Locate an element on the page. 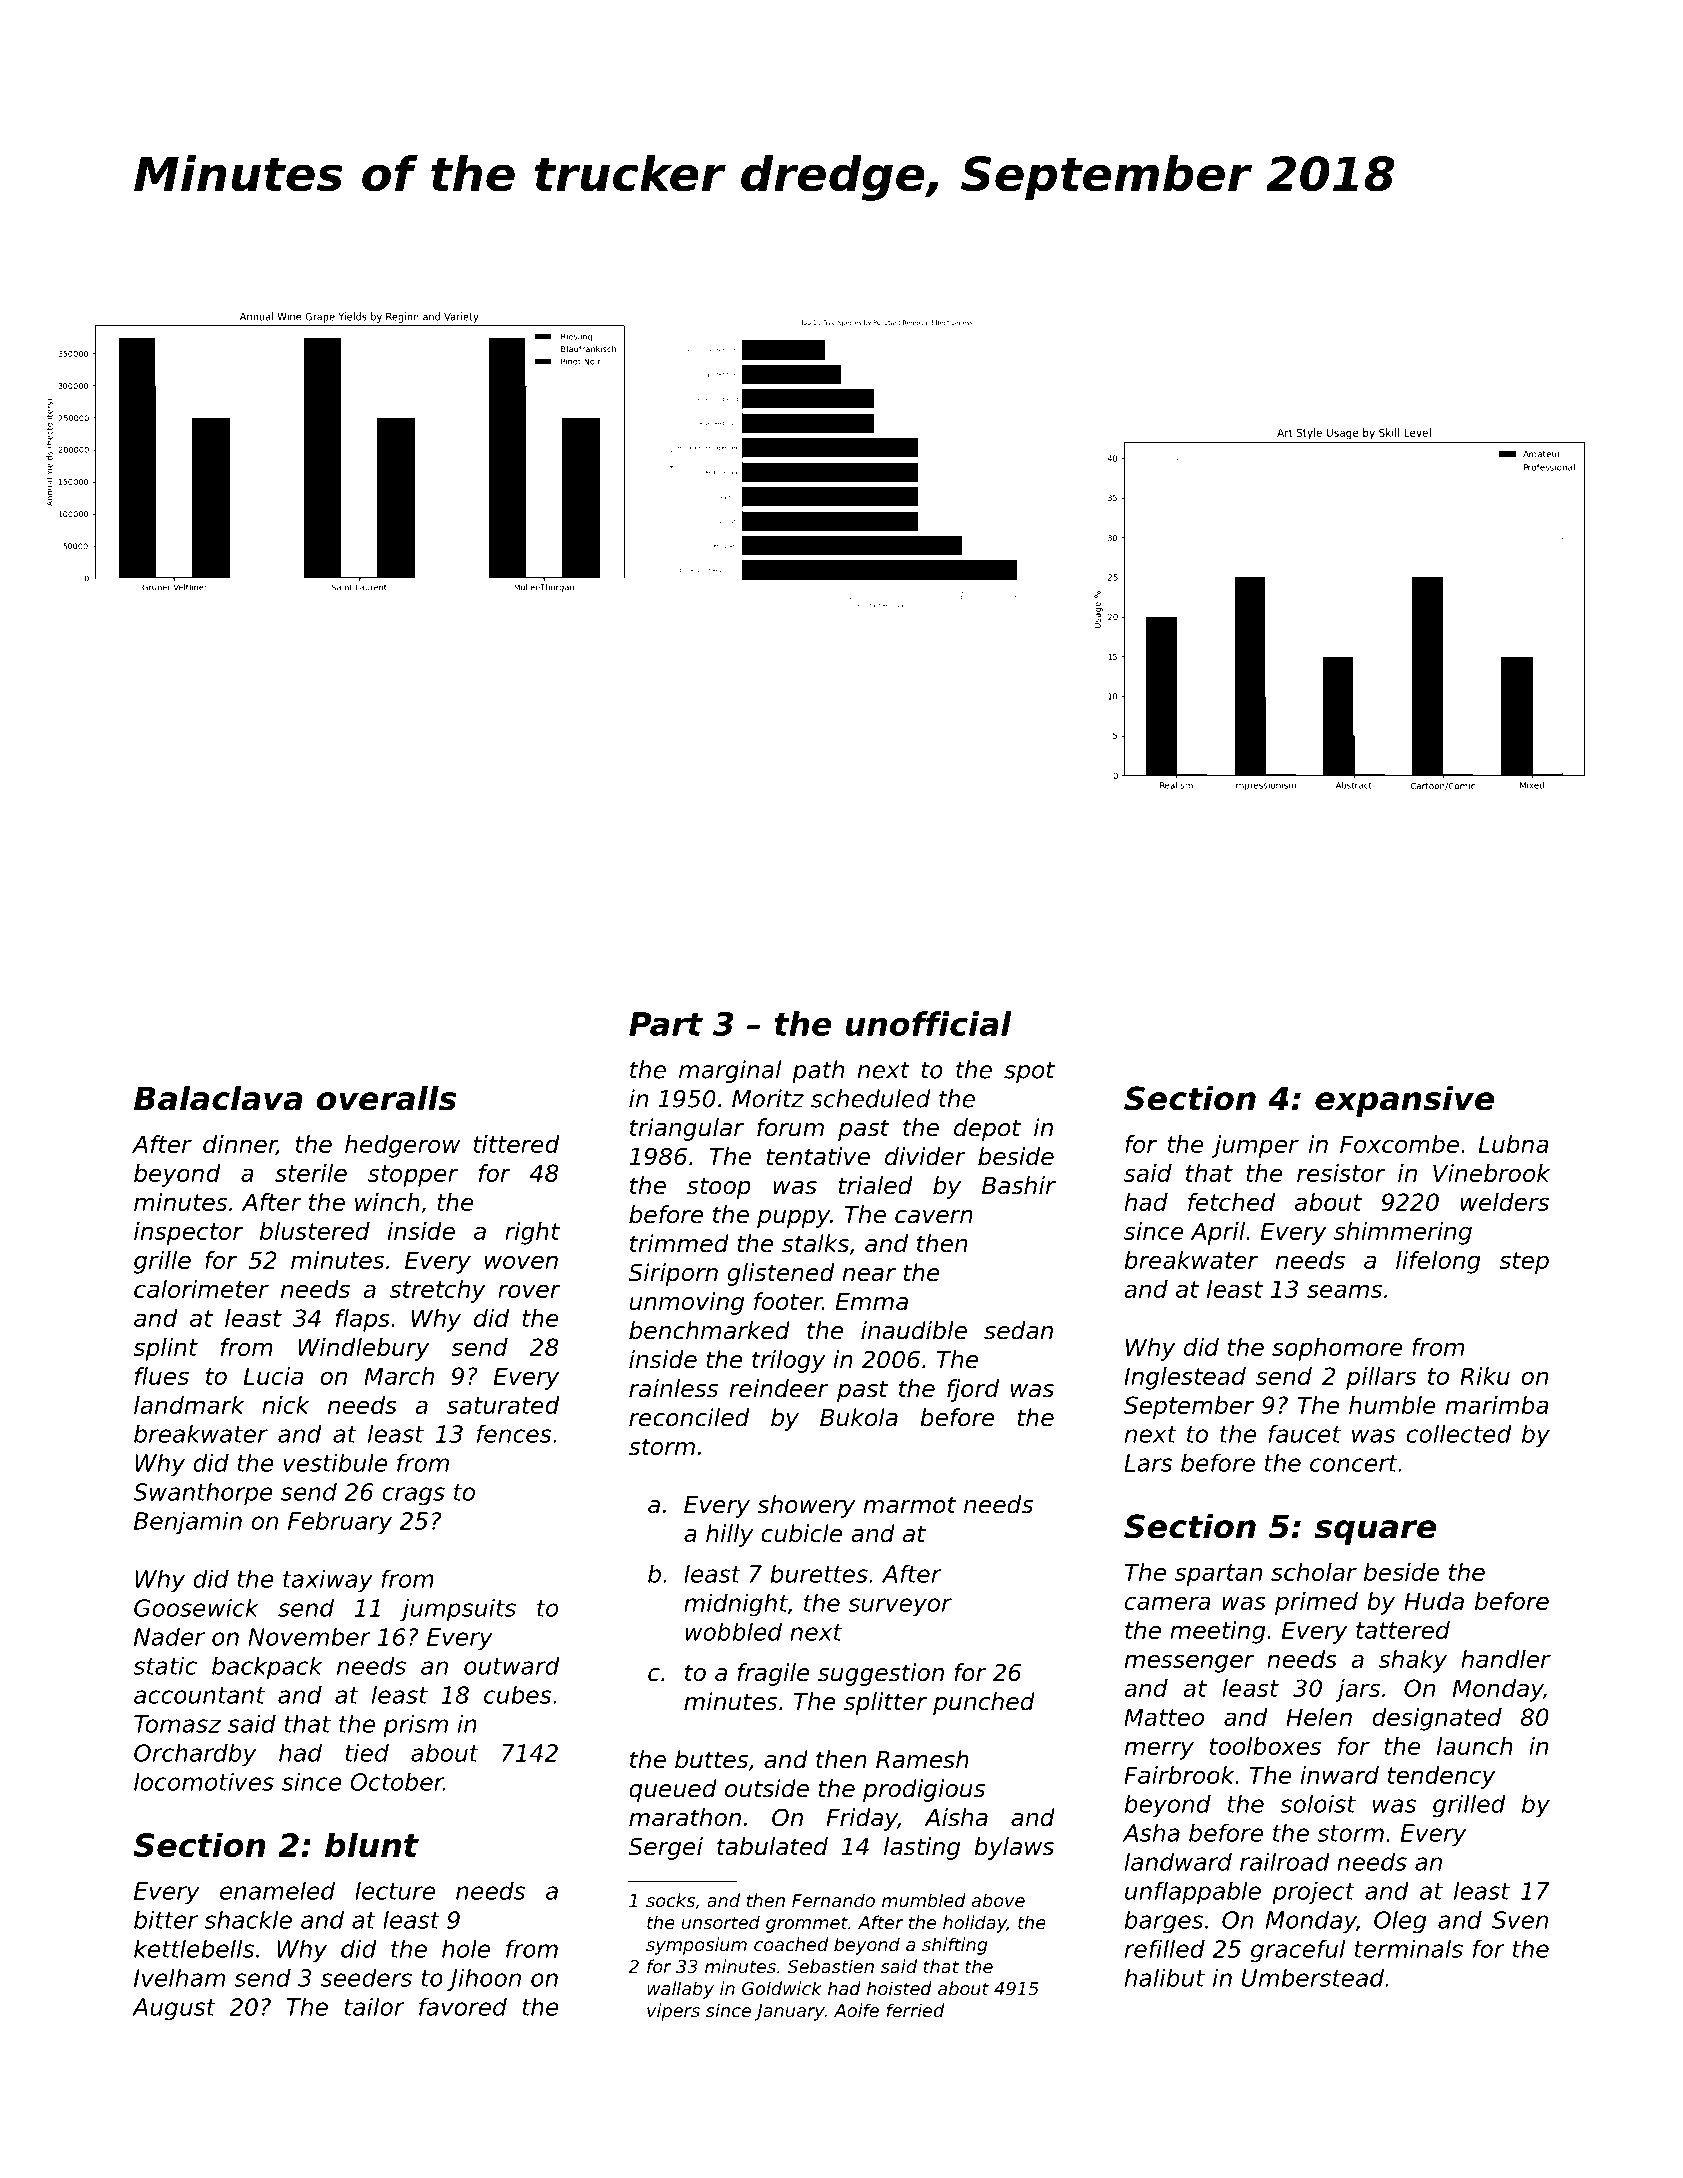  unofficial is located at coordinates (928, 1023).
